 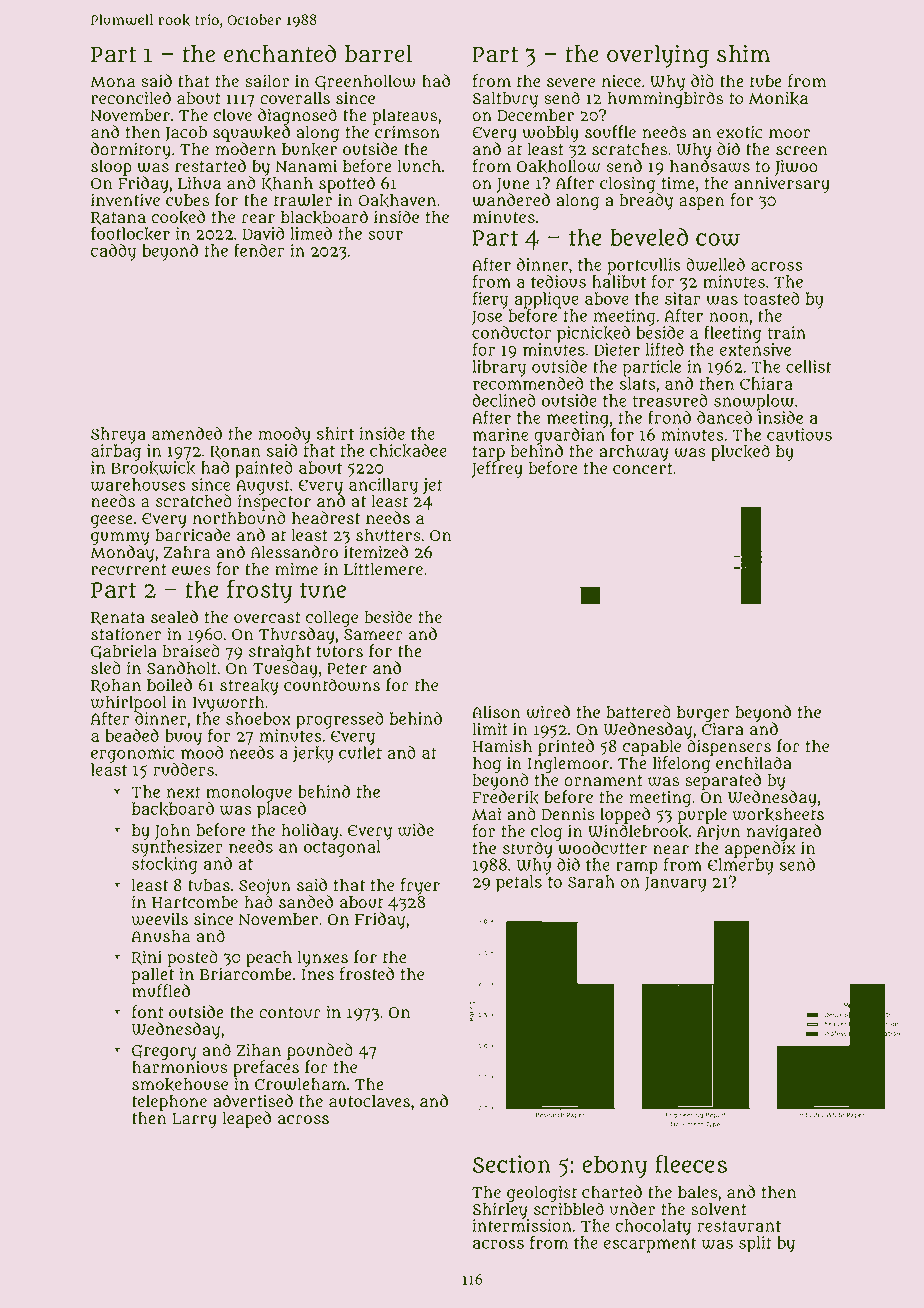 What do you see at coordinates (147, 957) in the screenshot?
I see `Rini` at bounding box center [147, 957].
